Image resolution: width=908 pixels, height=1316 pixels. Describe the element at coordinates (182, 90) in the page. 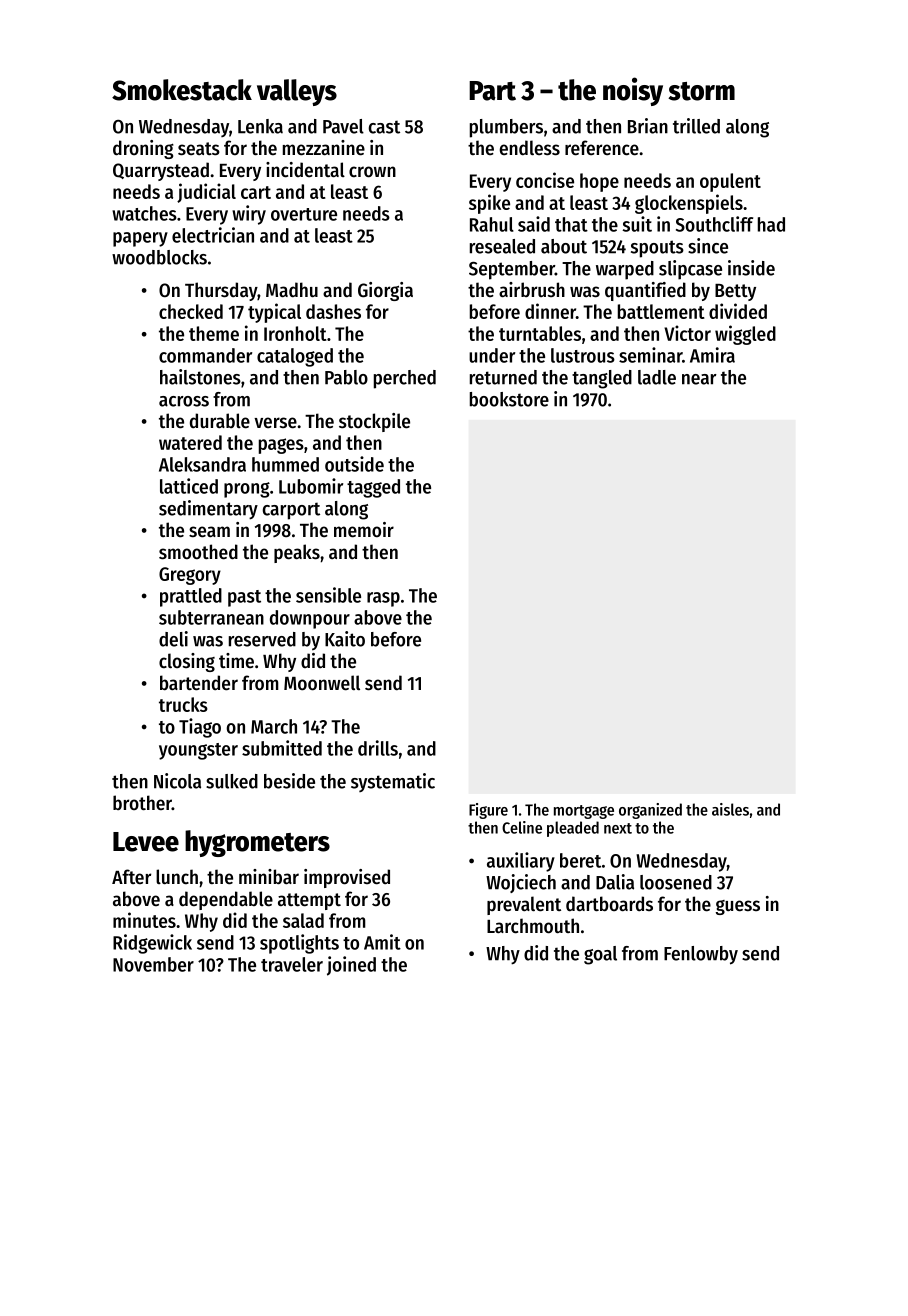

I see `Smokestack` at that location.
